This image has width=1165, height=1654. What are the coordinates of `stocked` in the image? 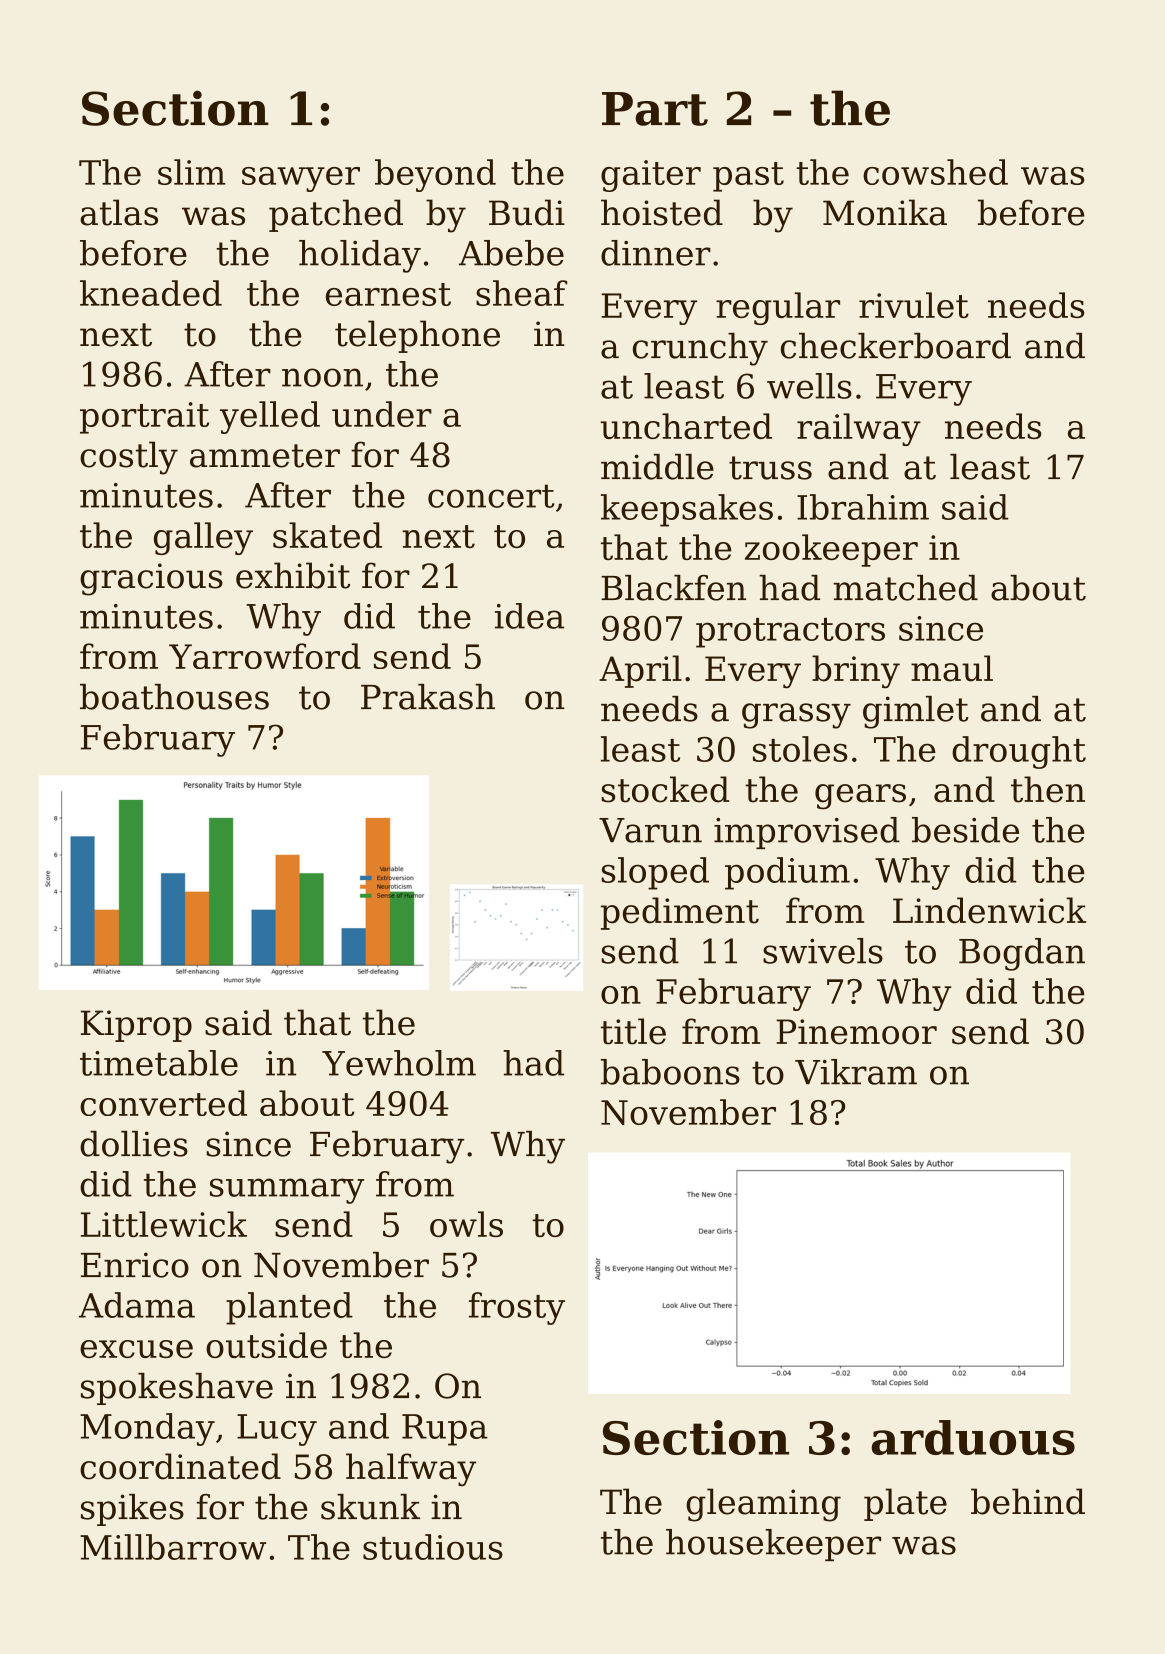 It's located at (665, 789).
